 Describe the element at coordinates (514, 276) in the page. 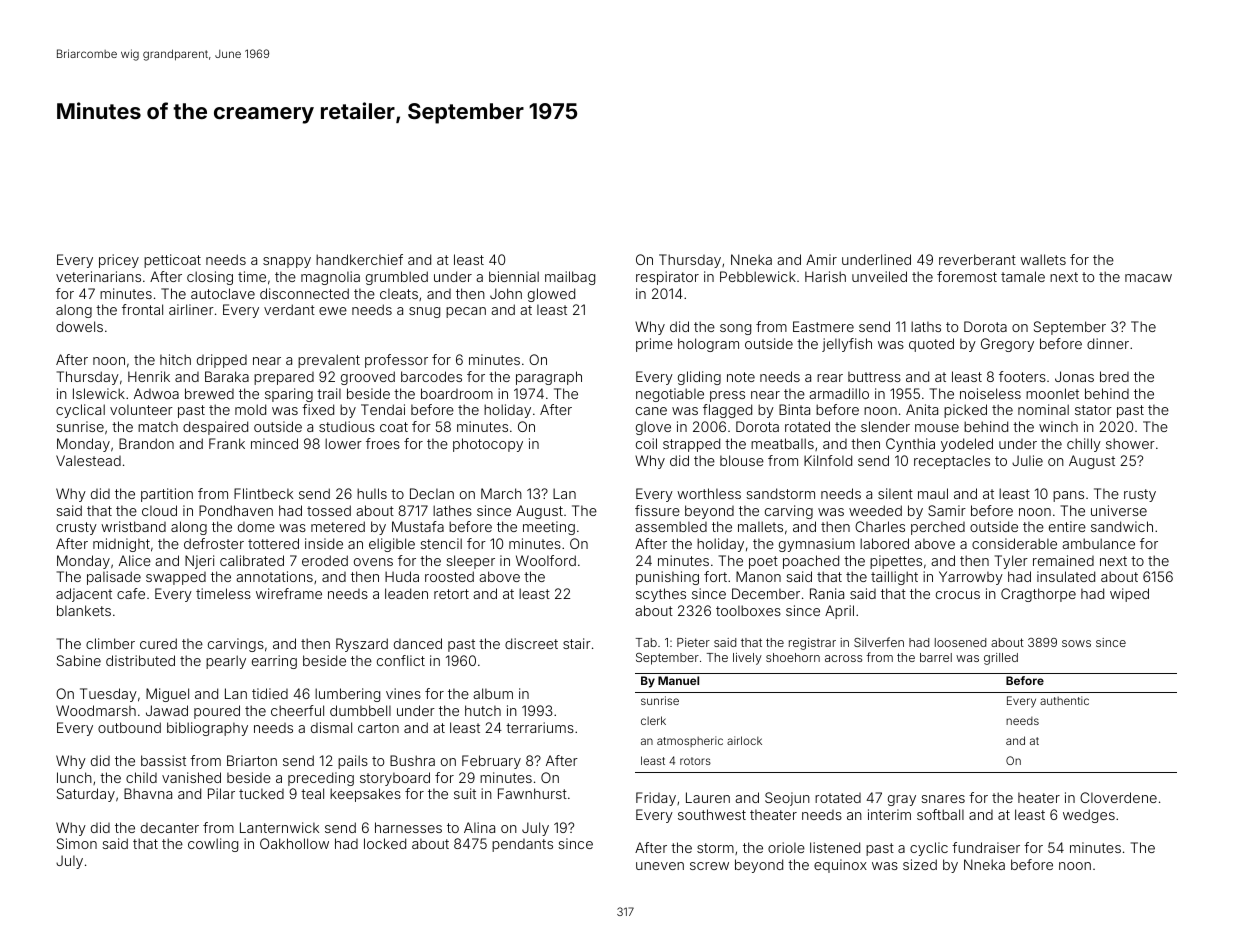

I see `biennial` at that location.
